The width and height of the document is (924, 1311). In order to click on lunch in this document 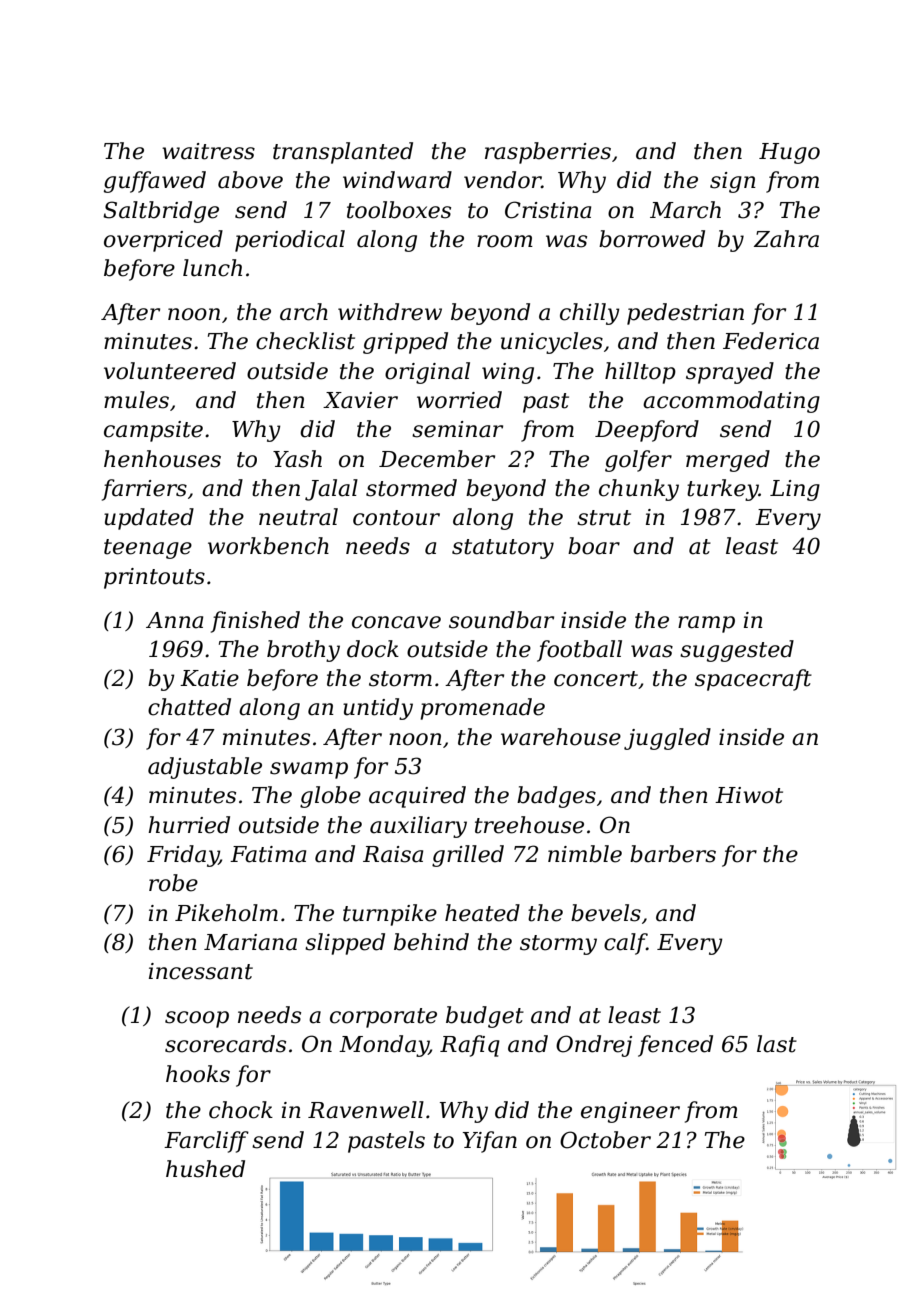, I will do `click(212, 268)`.
